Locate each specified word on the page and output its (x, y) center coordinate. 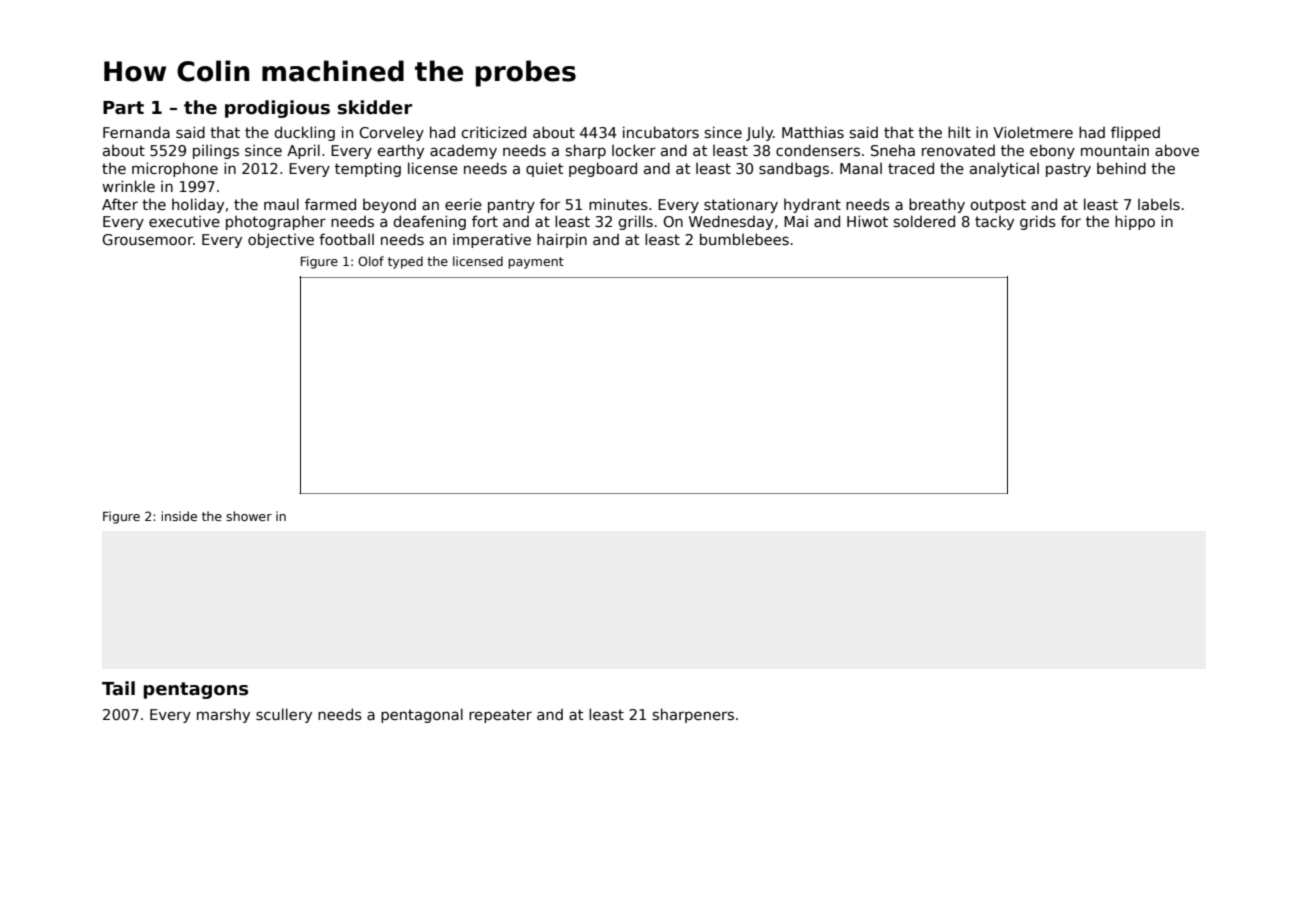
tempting (368, 170)
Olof (371, 261)
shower (249, 516)
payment (536, 263)
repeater (500, 716)
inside (179, 516)
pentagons (195, 690)
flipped (1135, 133)
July (759, 133)
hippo (1135, 222)
